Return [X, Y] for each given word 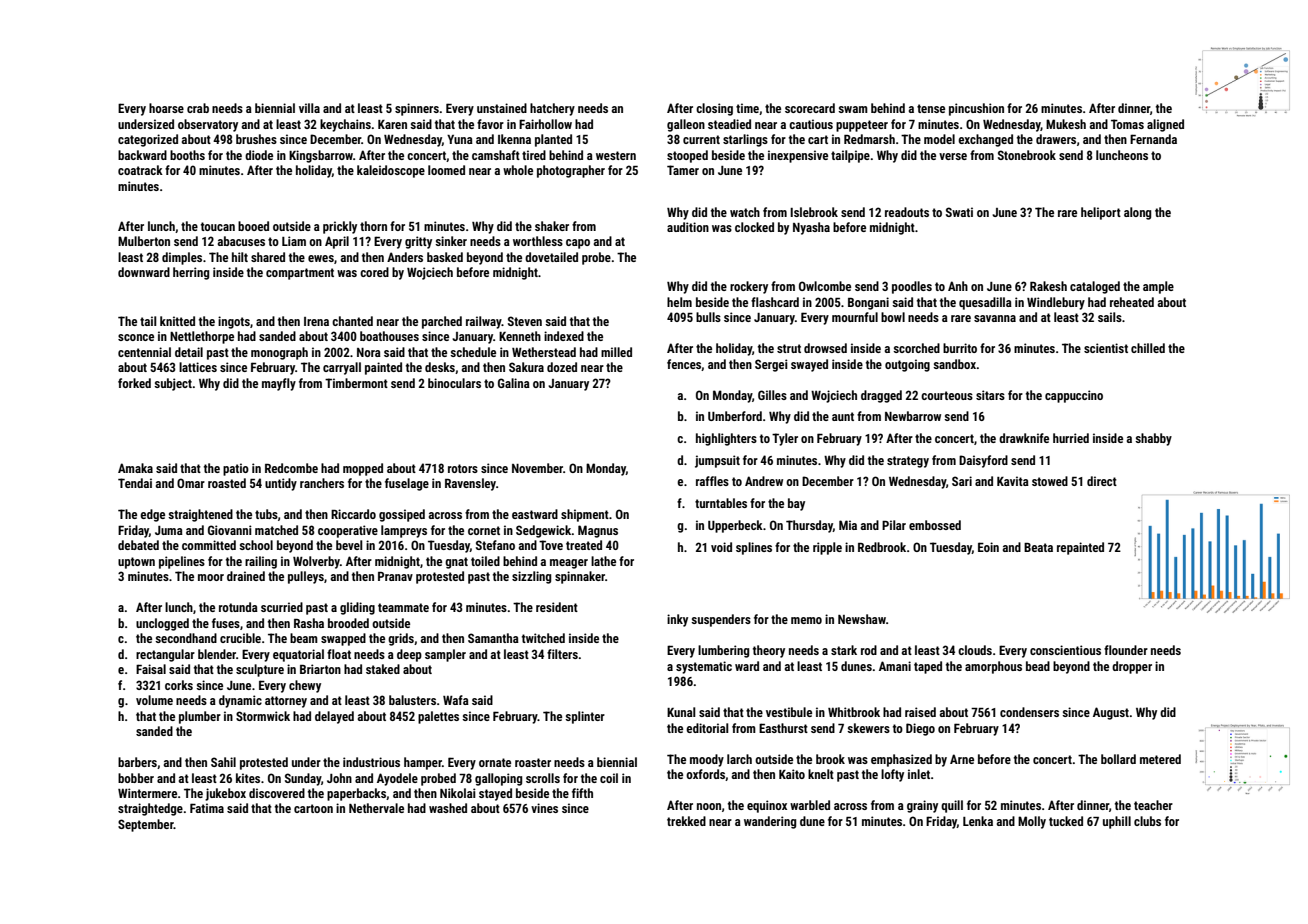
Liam [294, 241]
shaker [552, 226]
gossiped [402, 515]
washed [448, 808]
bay [796, 504]
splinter [585, 717]
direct [1102, 481]
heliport [1101, 213]
